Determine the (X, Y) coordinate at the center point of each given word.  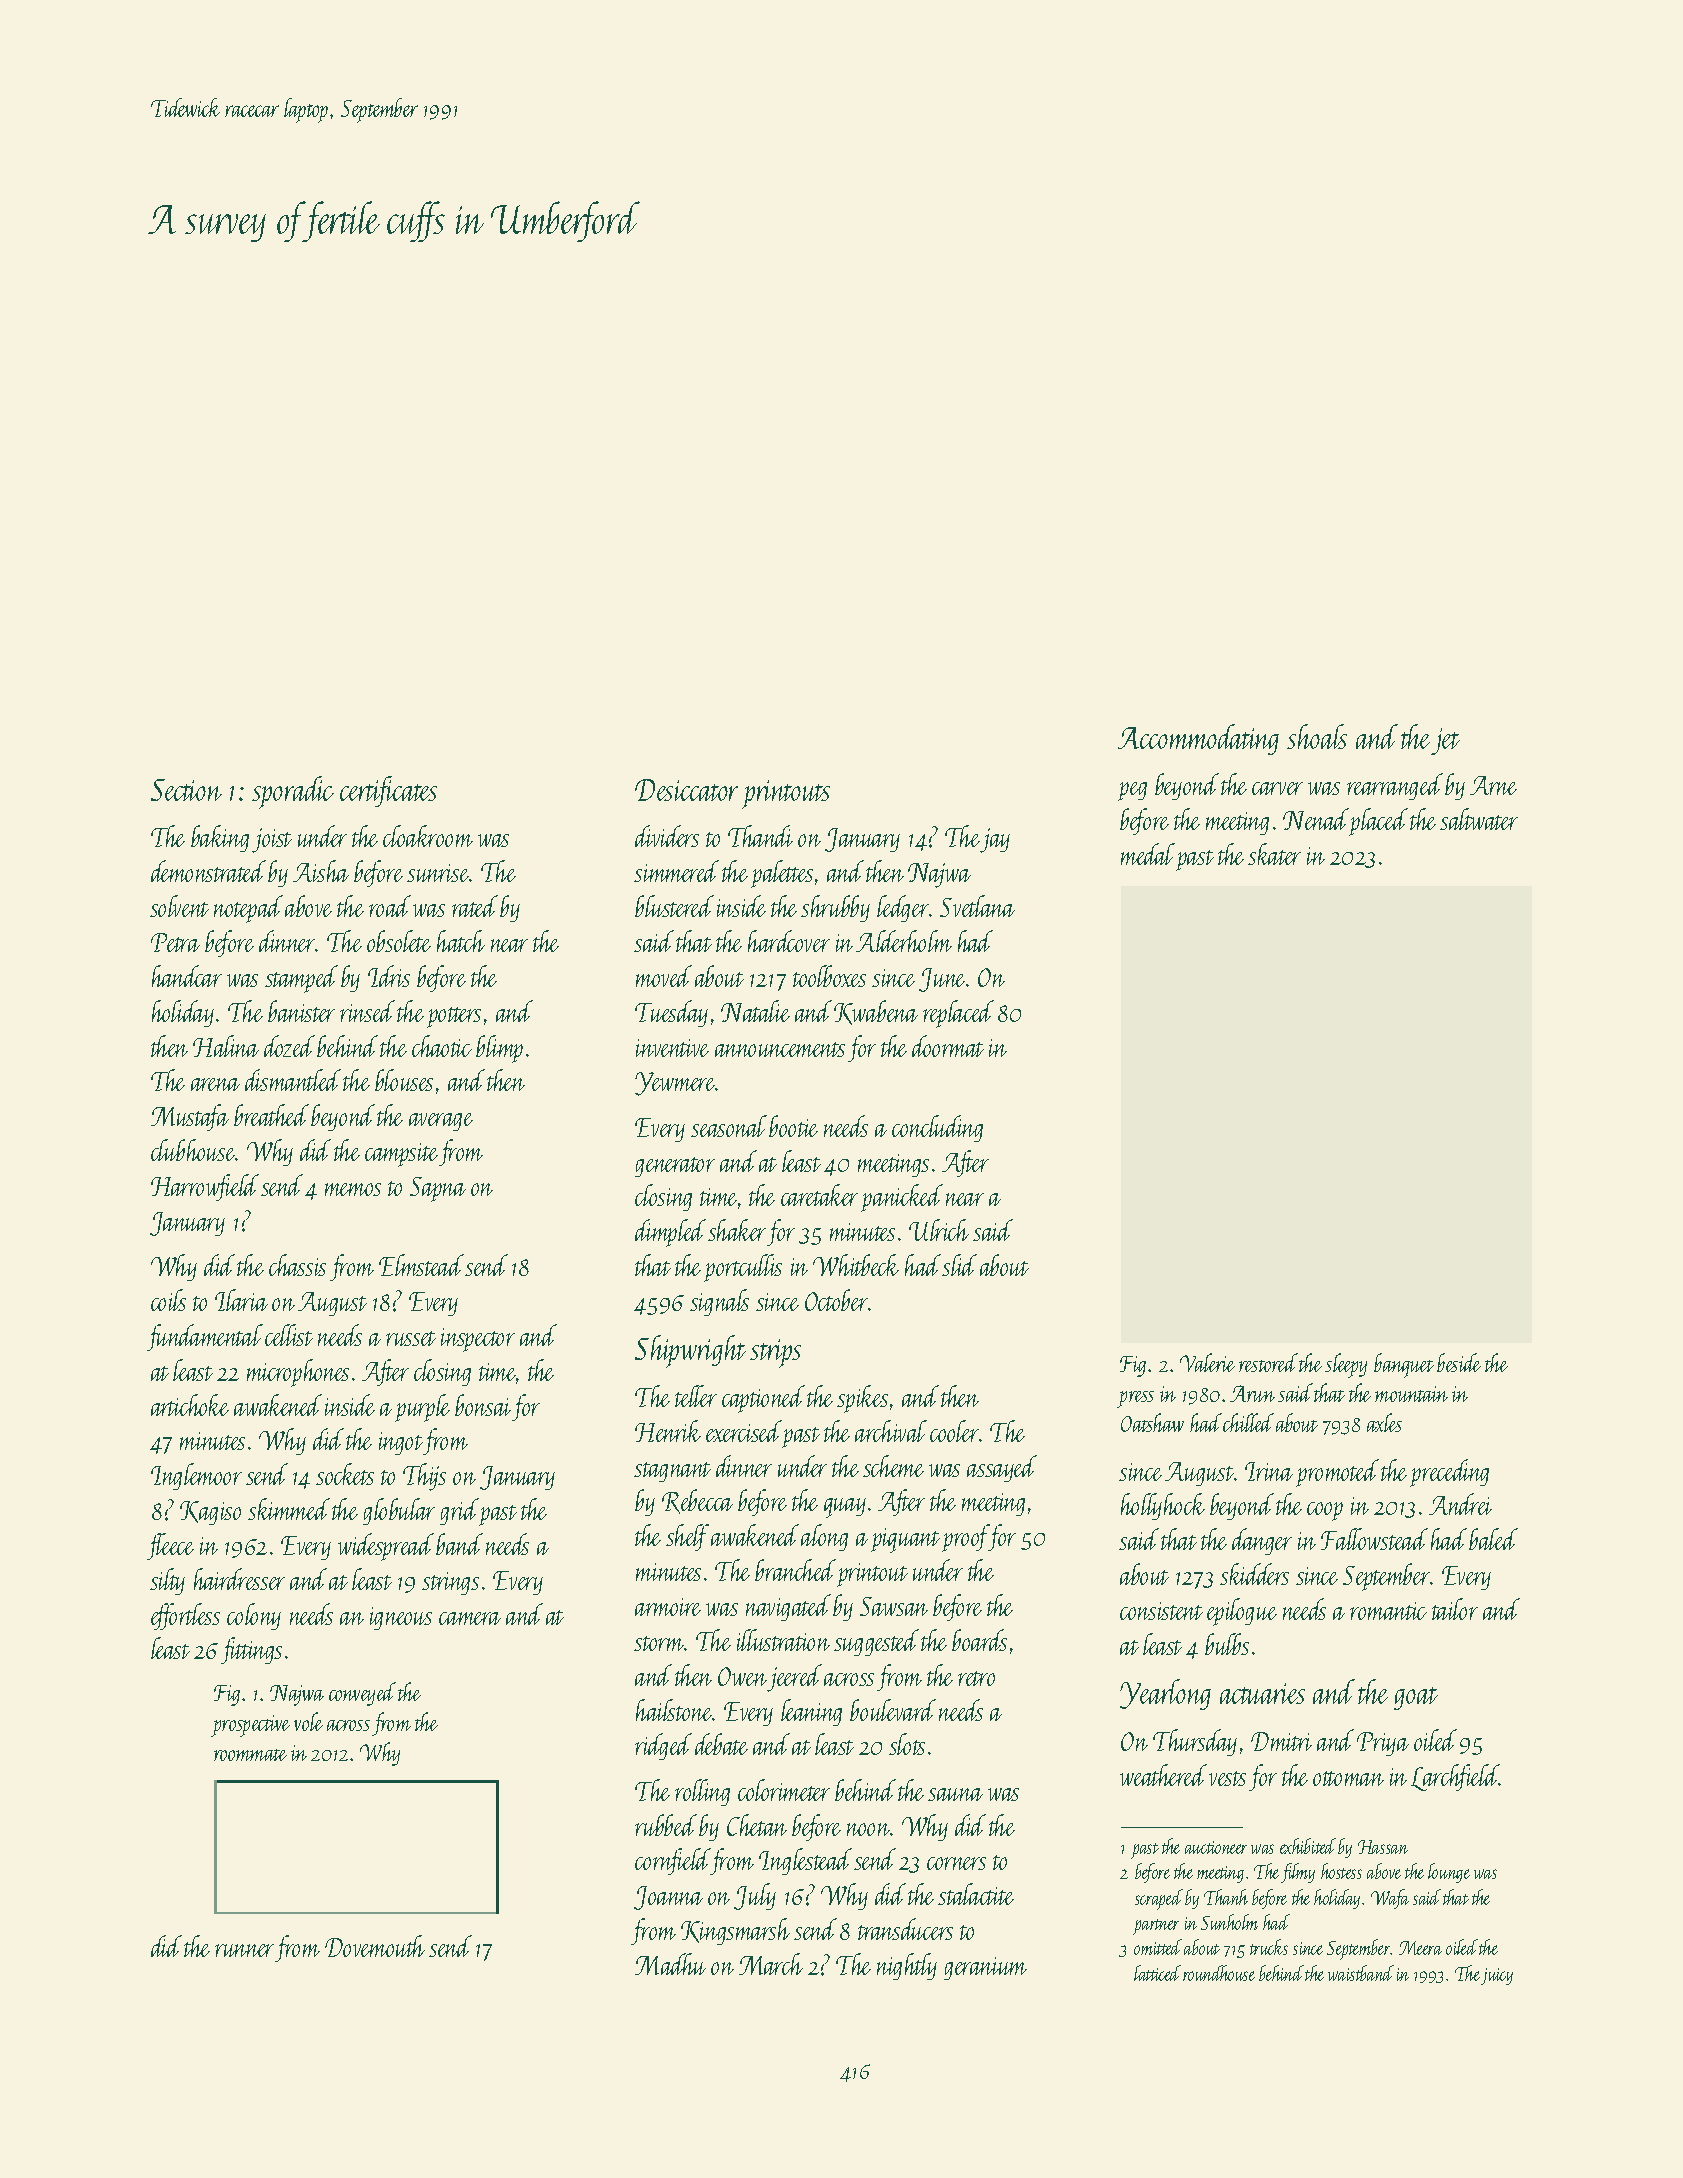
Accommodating (1198, 739)
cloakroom (428, 836)
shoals (1317, 736)
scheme (893, 1466)
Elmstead (421, 1265)
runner (244, 1950)
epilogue (1242, 1612)
